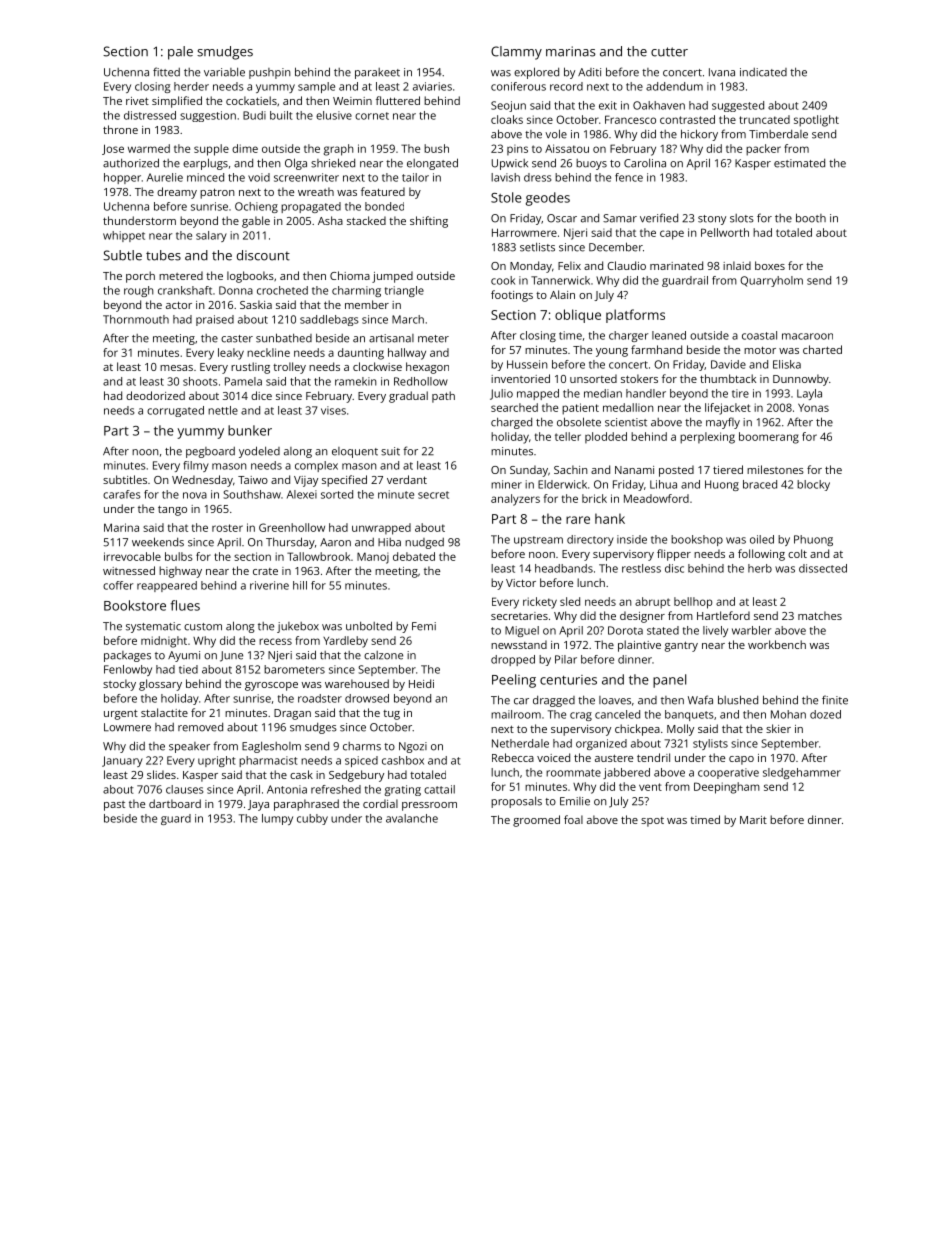 This screenshot has width=952, height=1233. What do you see at coordinates (823, 568) in the screenshot?
I see `dissected` at bounding box center [823, 568].
